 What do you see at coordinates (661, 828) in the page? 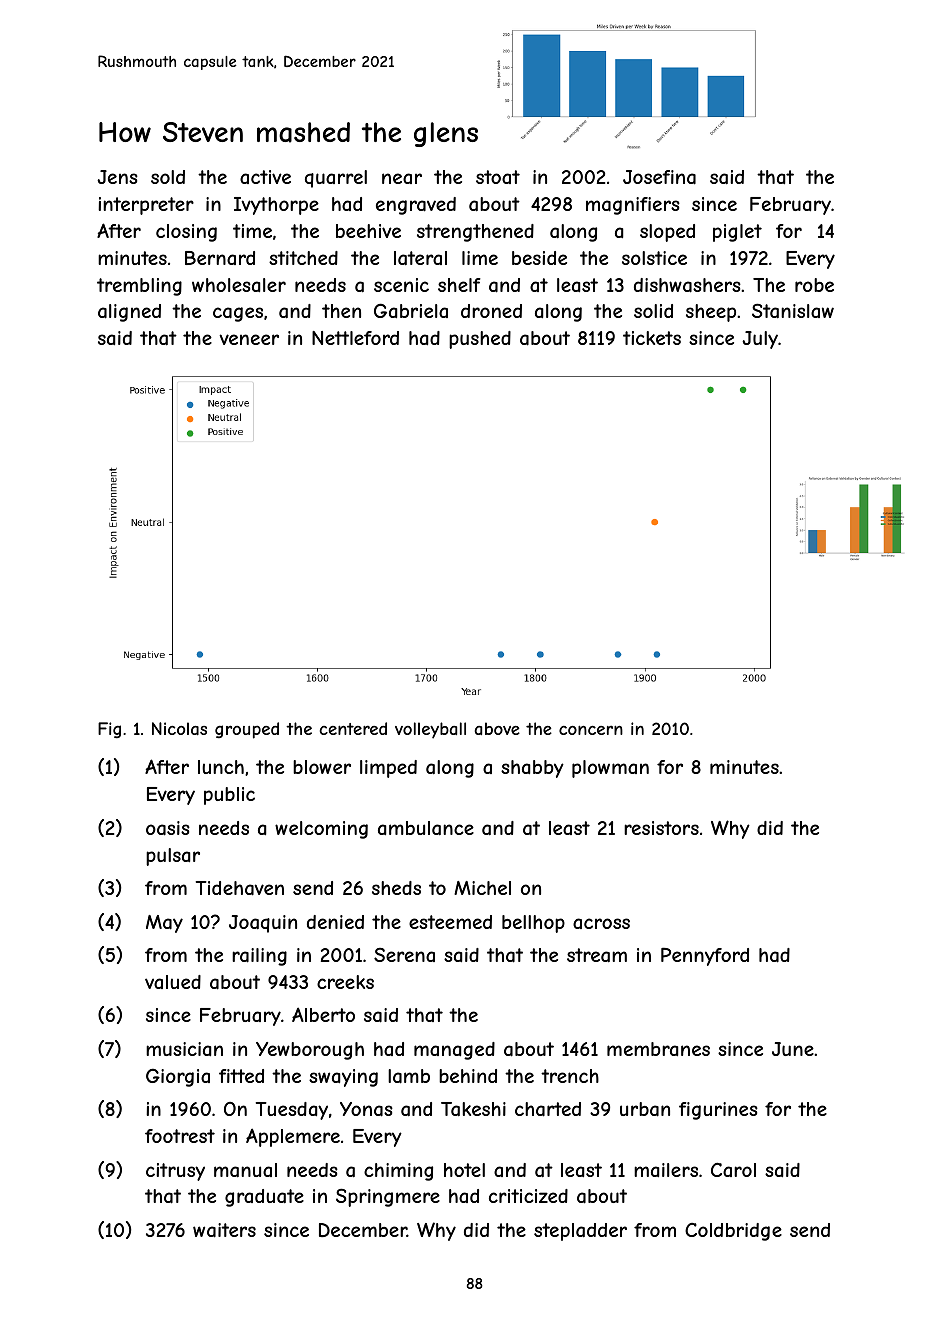
I see `resistors` at bounding box center [661, 828].
